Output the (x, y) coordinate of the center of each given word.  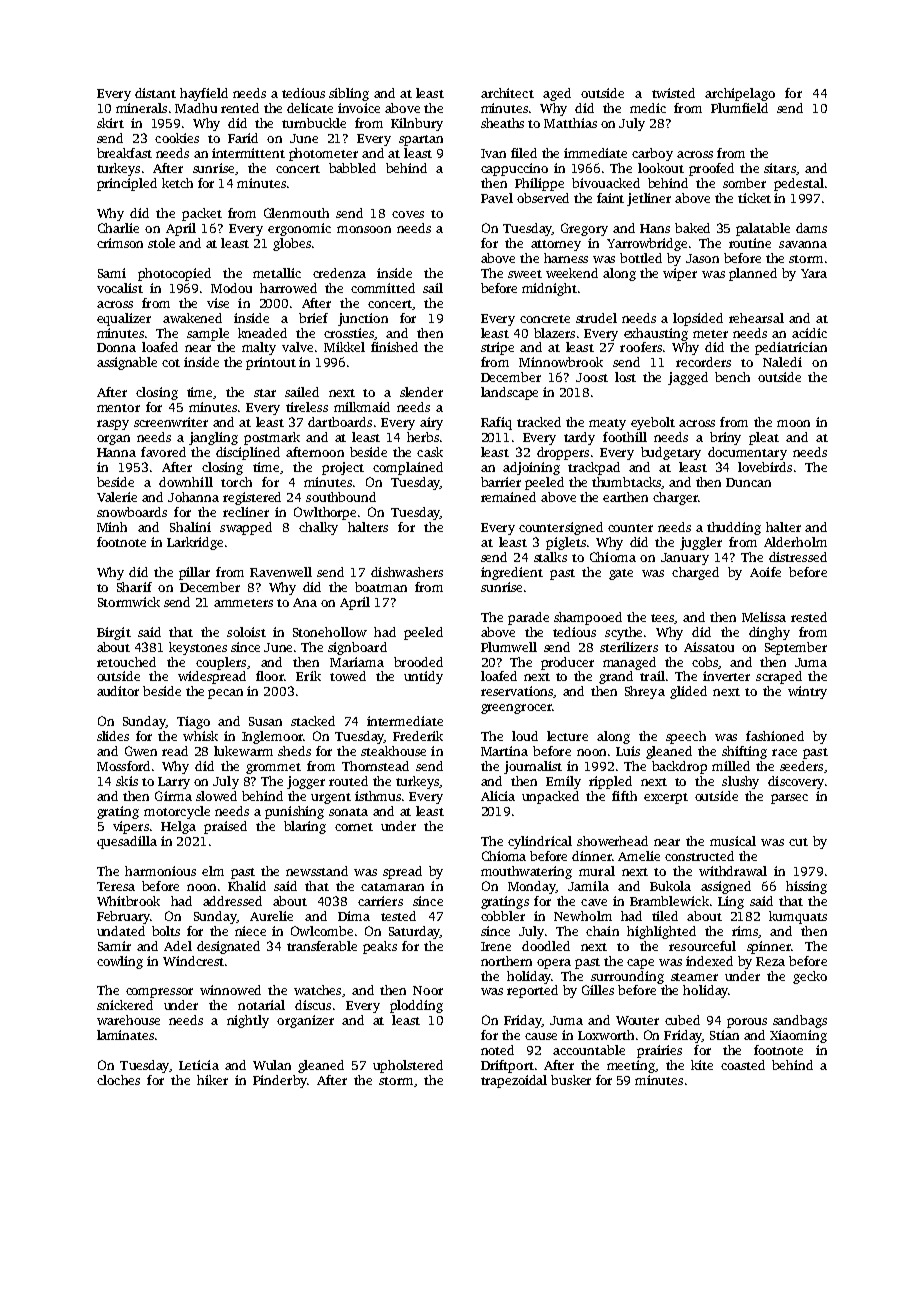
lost (625, 377)
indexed (709, 961)
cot (171, 363)
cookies (177, 138)
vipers (131, 827)
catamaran (392, 887)
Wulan (272, 1065)
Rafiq (496, 423)
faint (610, 198)
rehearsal (756, 318)
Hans (655, 228)
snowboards (132, 512)
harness (566, 258)
